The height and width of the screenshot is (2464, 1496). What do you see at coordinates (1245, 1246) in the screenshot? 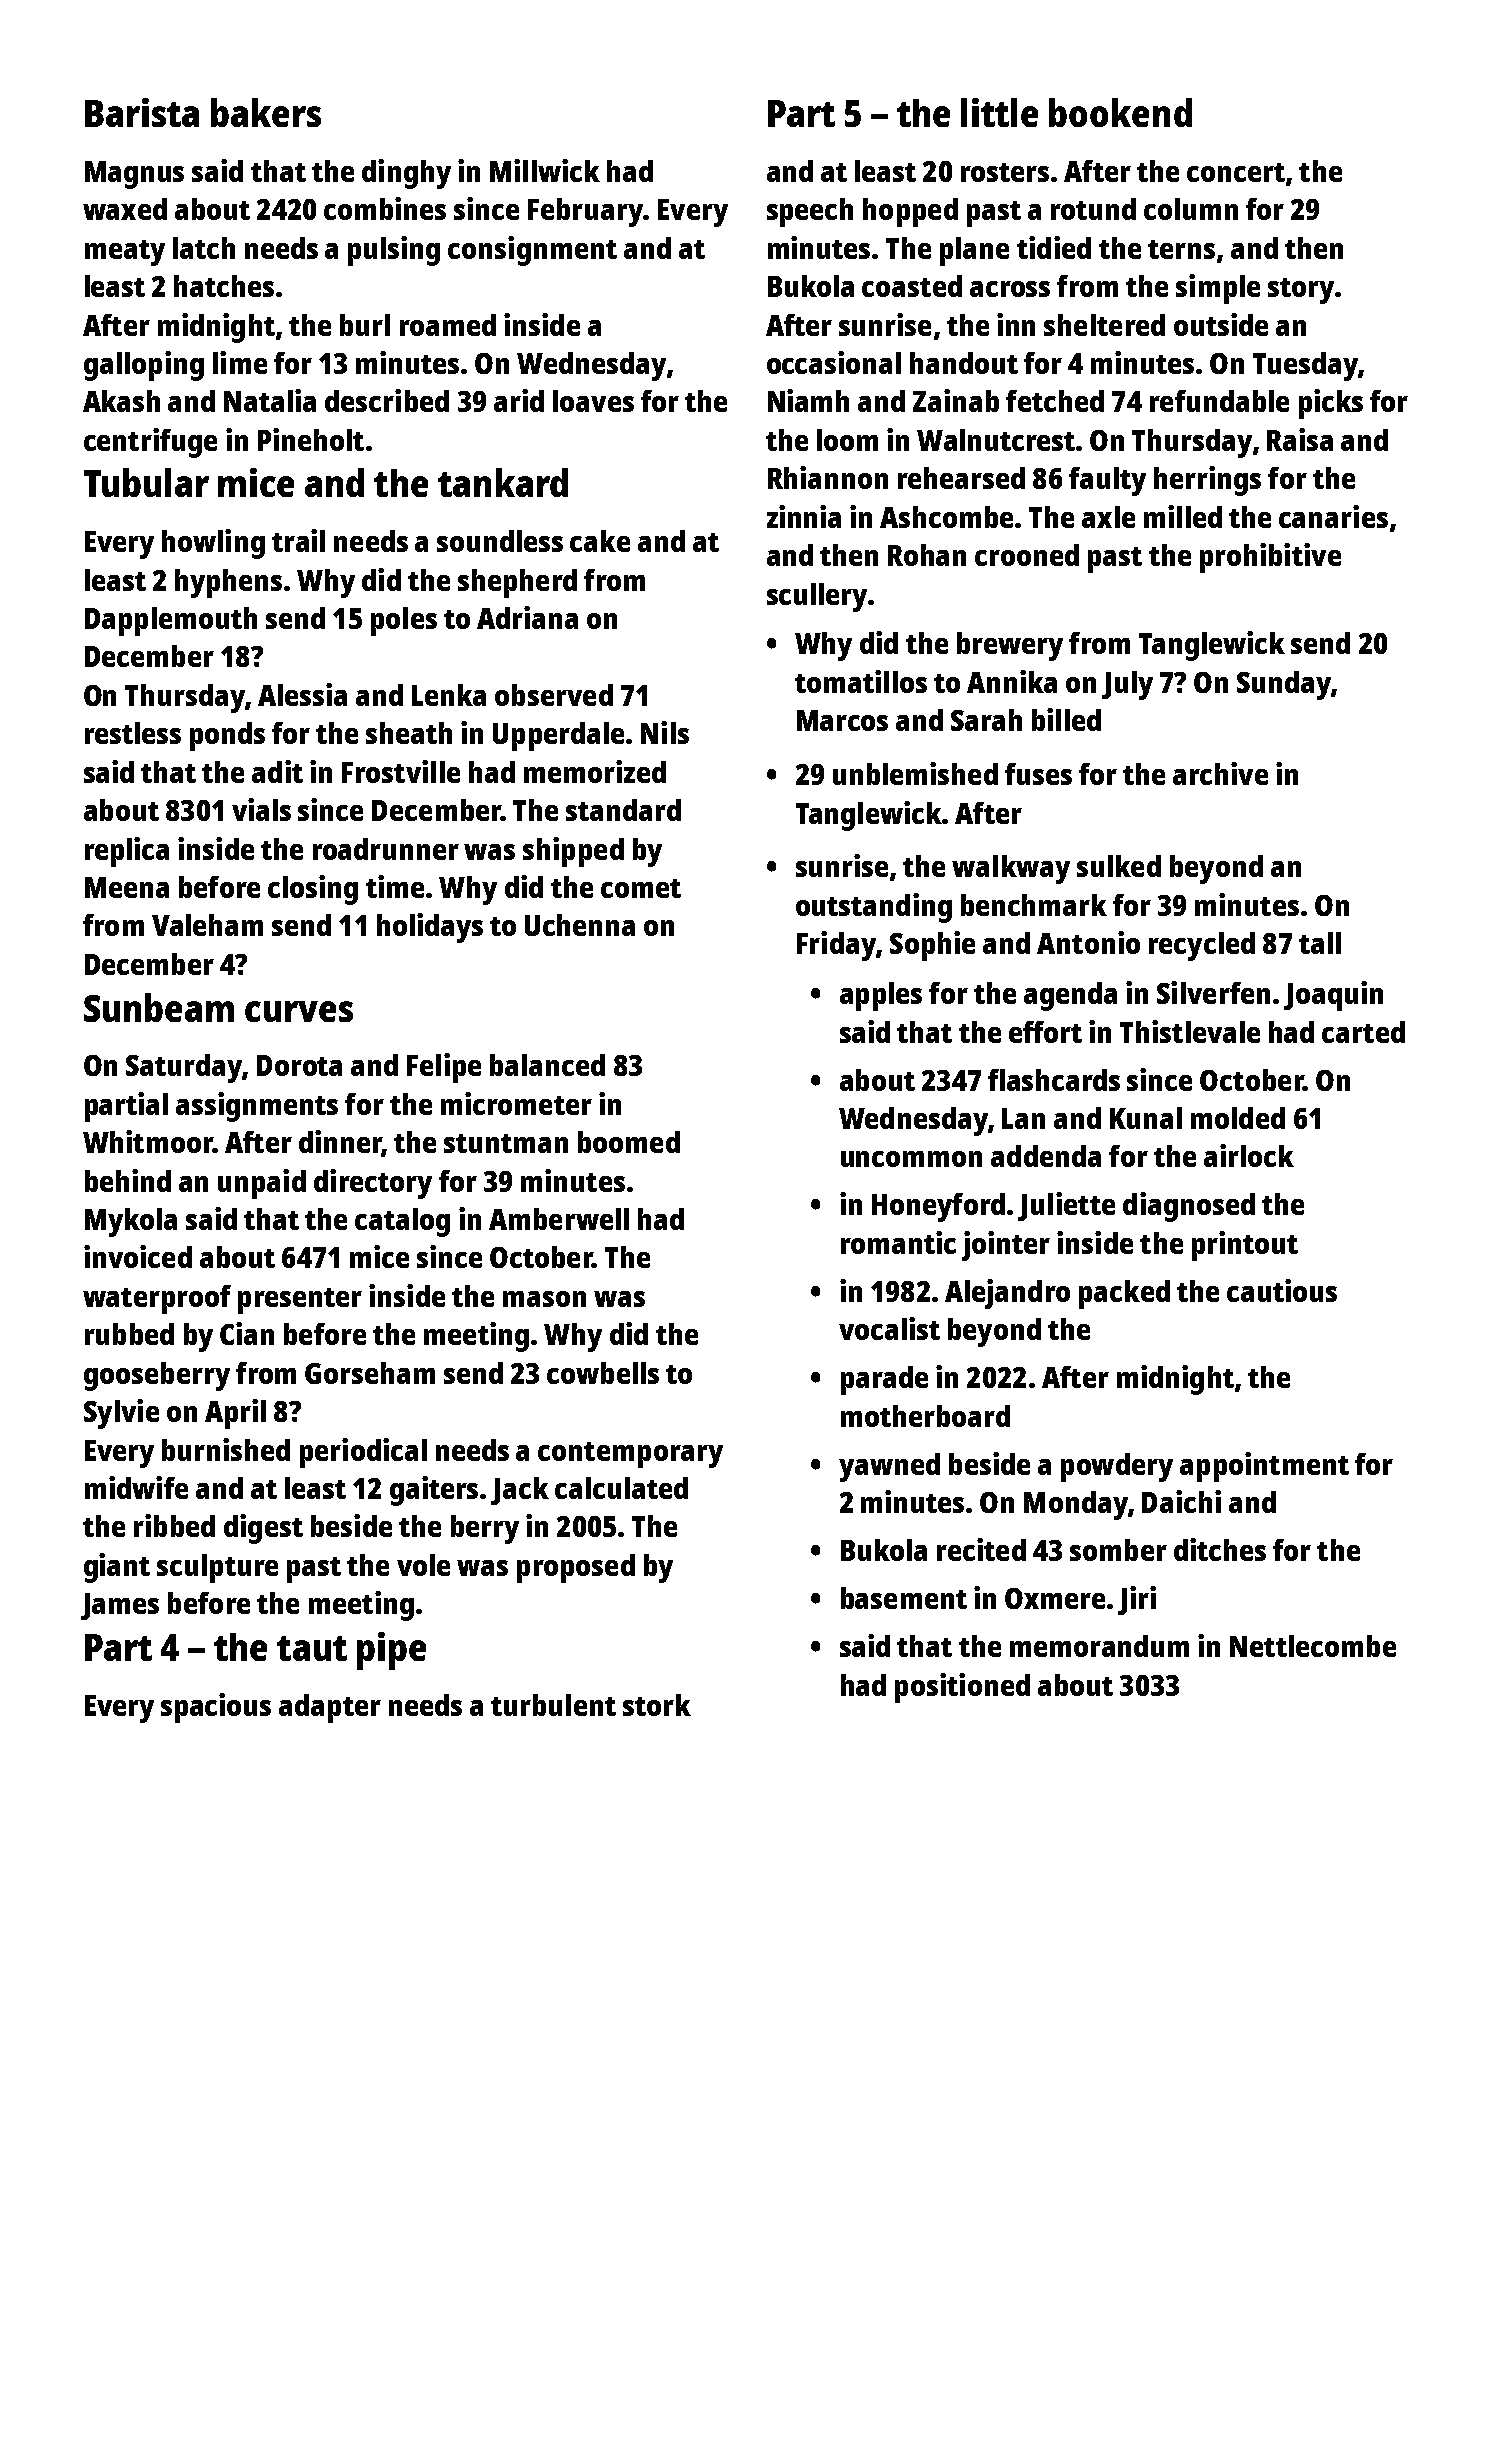
I see `printout` at bounding box center [1245, 1246].
